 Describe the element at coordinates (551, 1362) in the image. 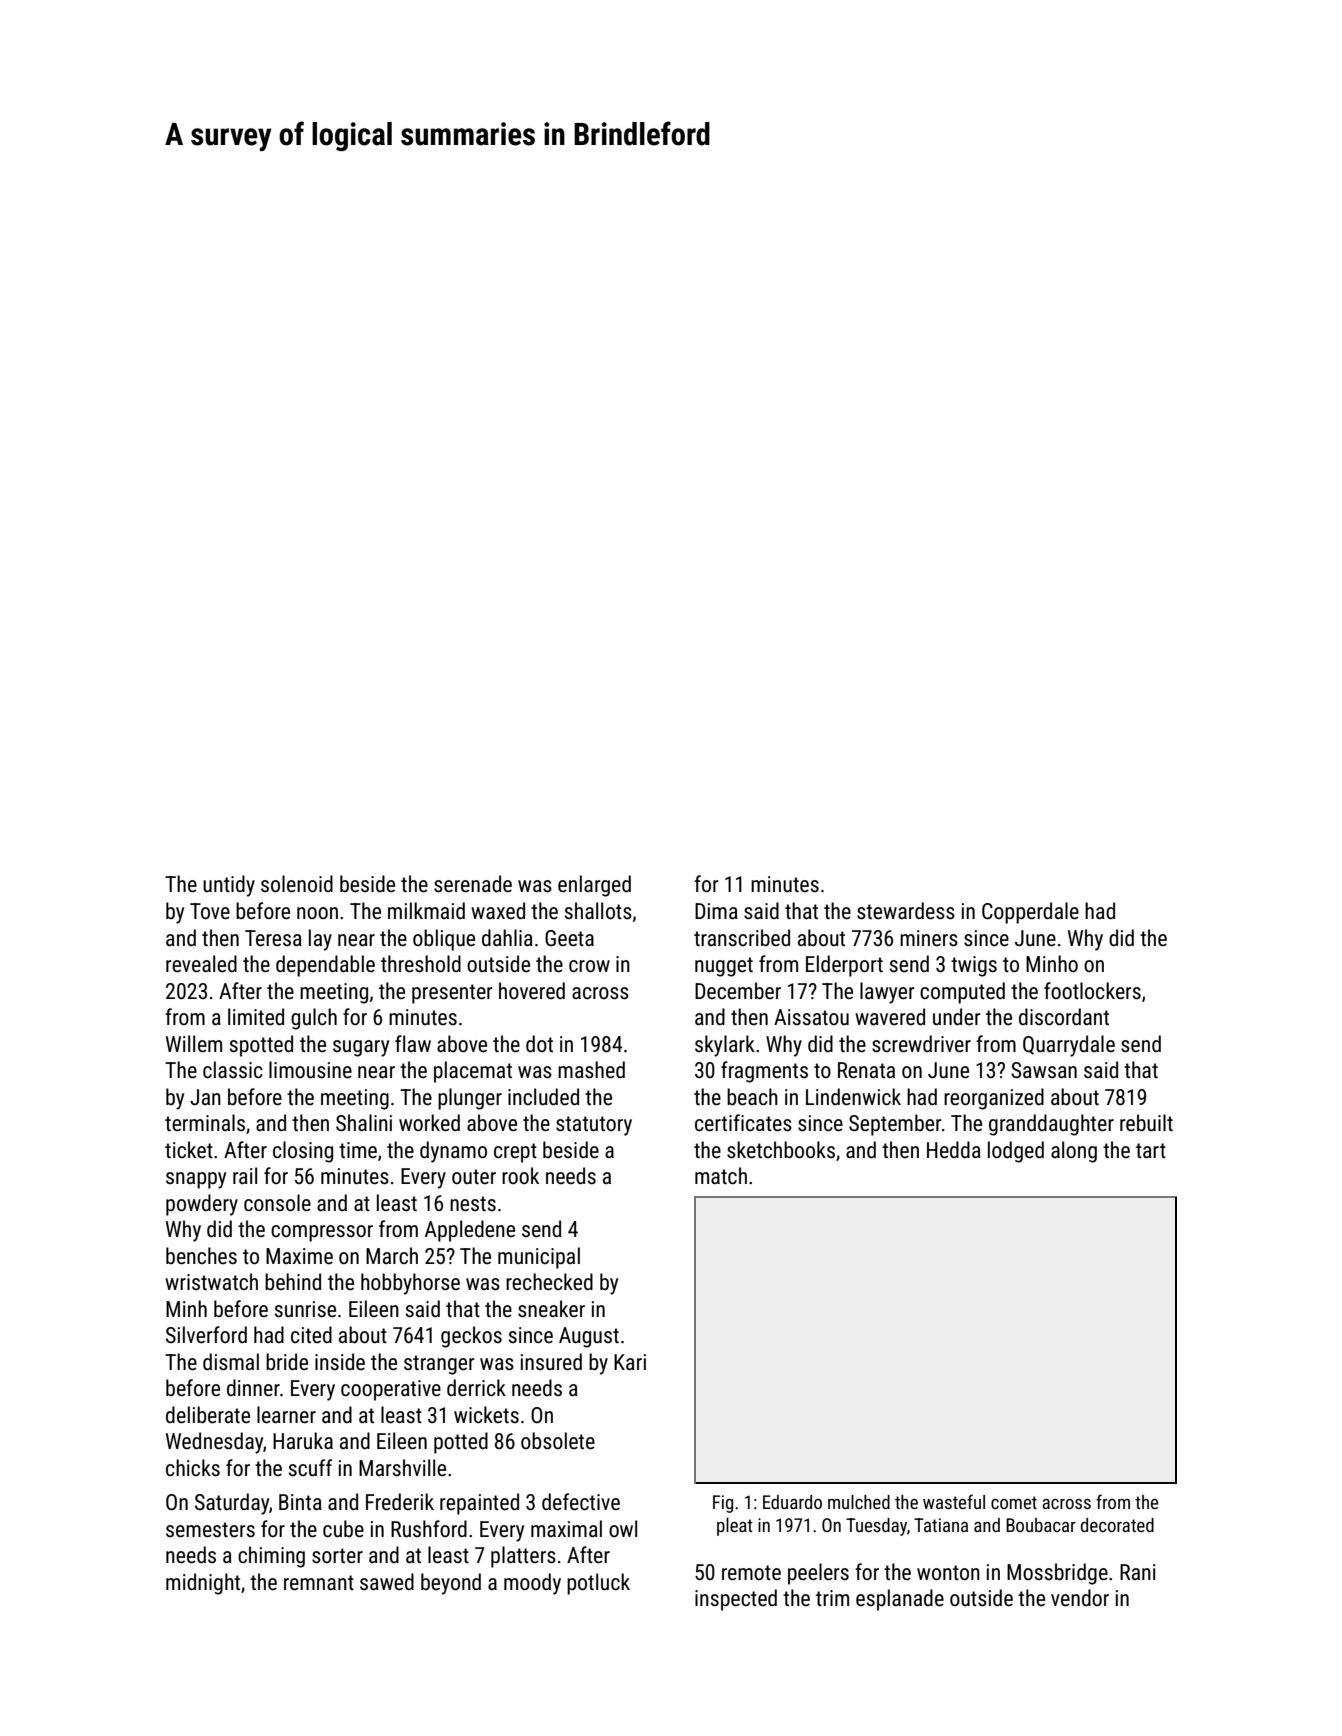

I see `insured` at that location.
